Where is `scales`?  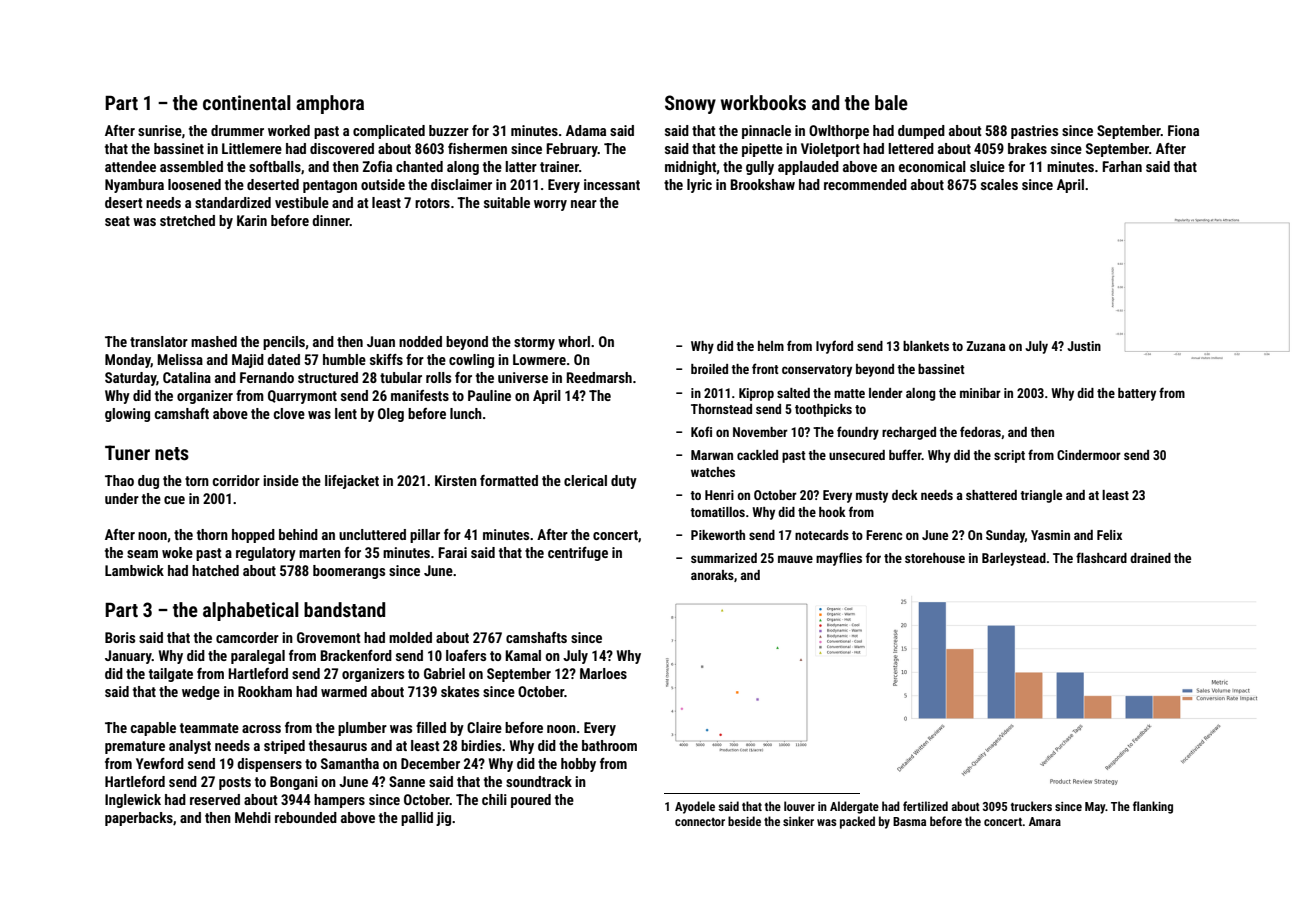
scales is located at coordinates (999, 184).
